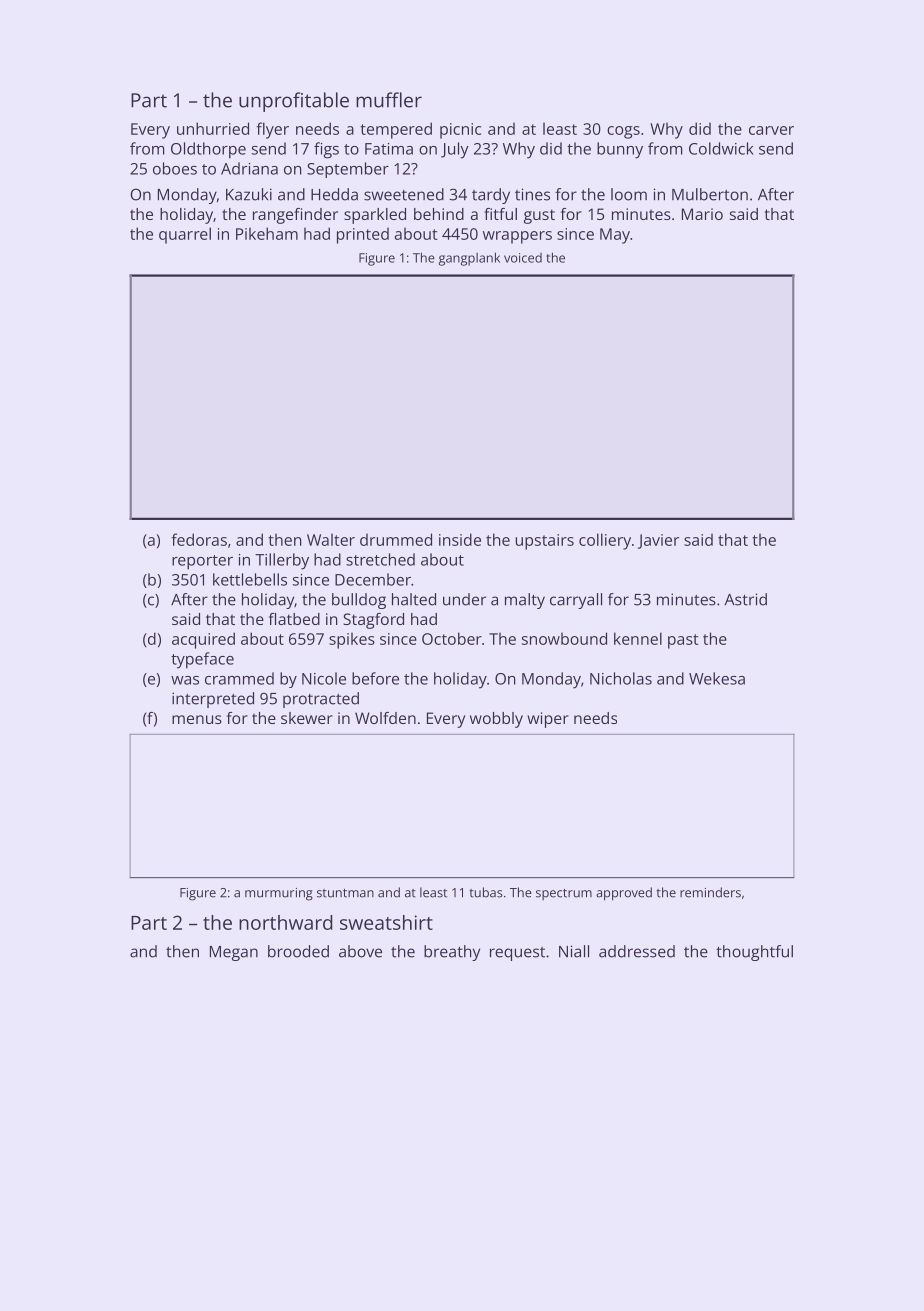  I want to click on Walter, so click(331, 539).
